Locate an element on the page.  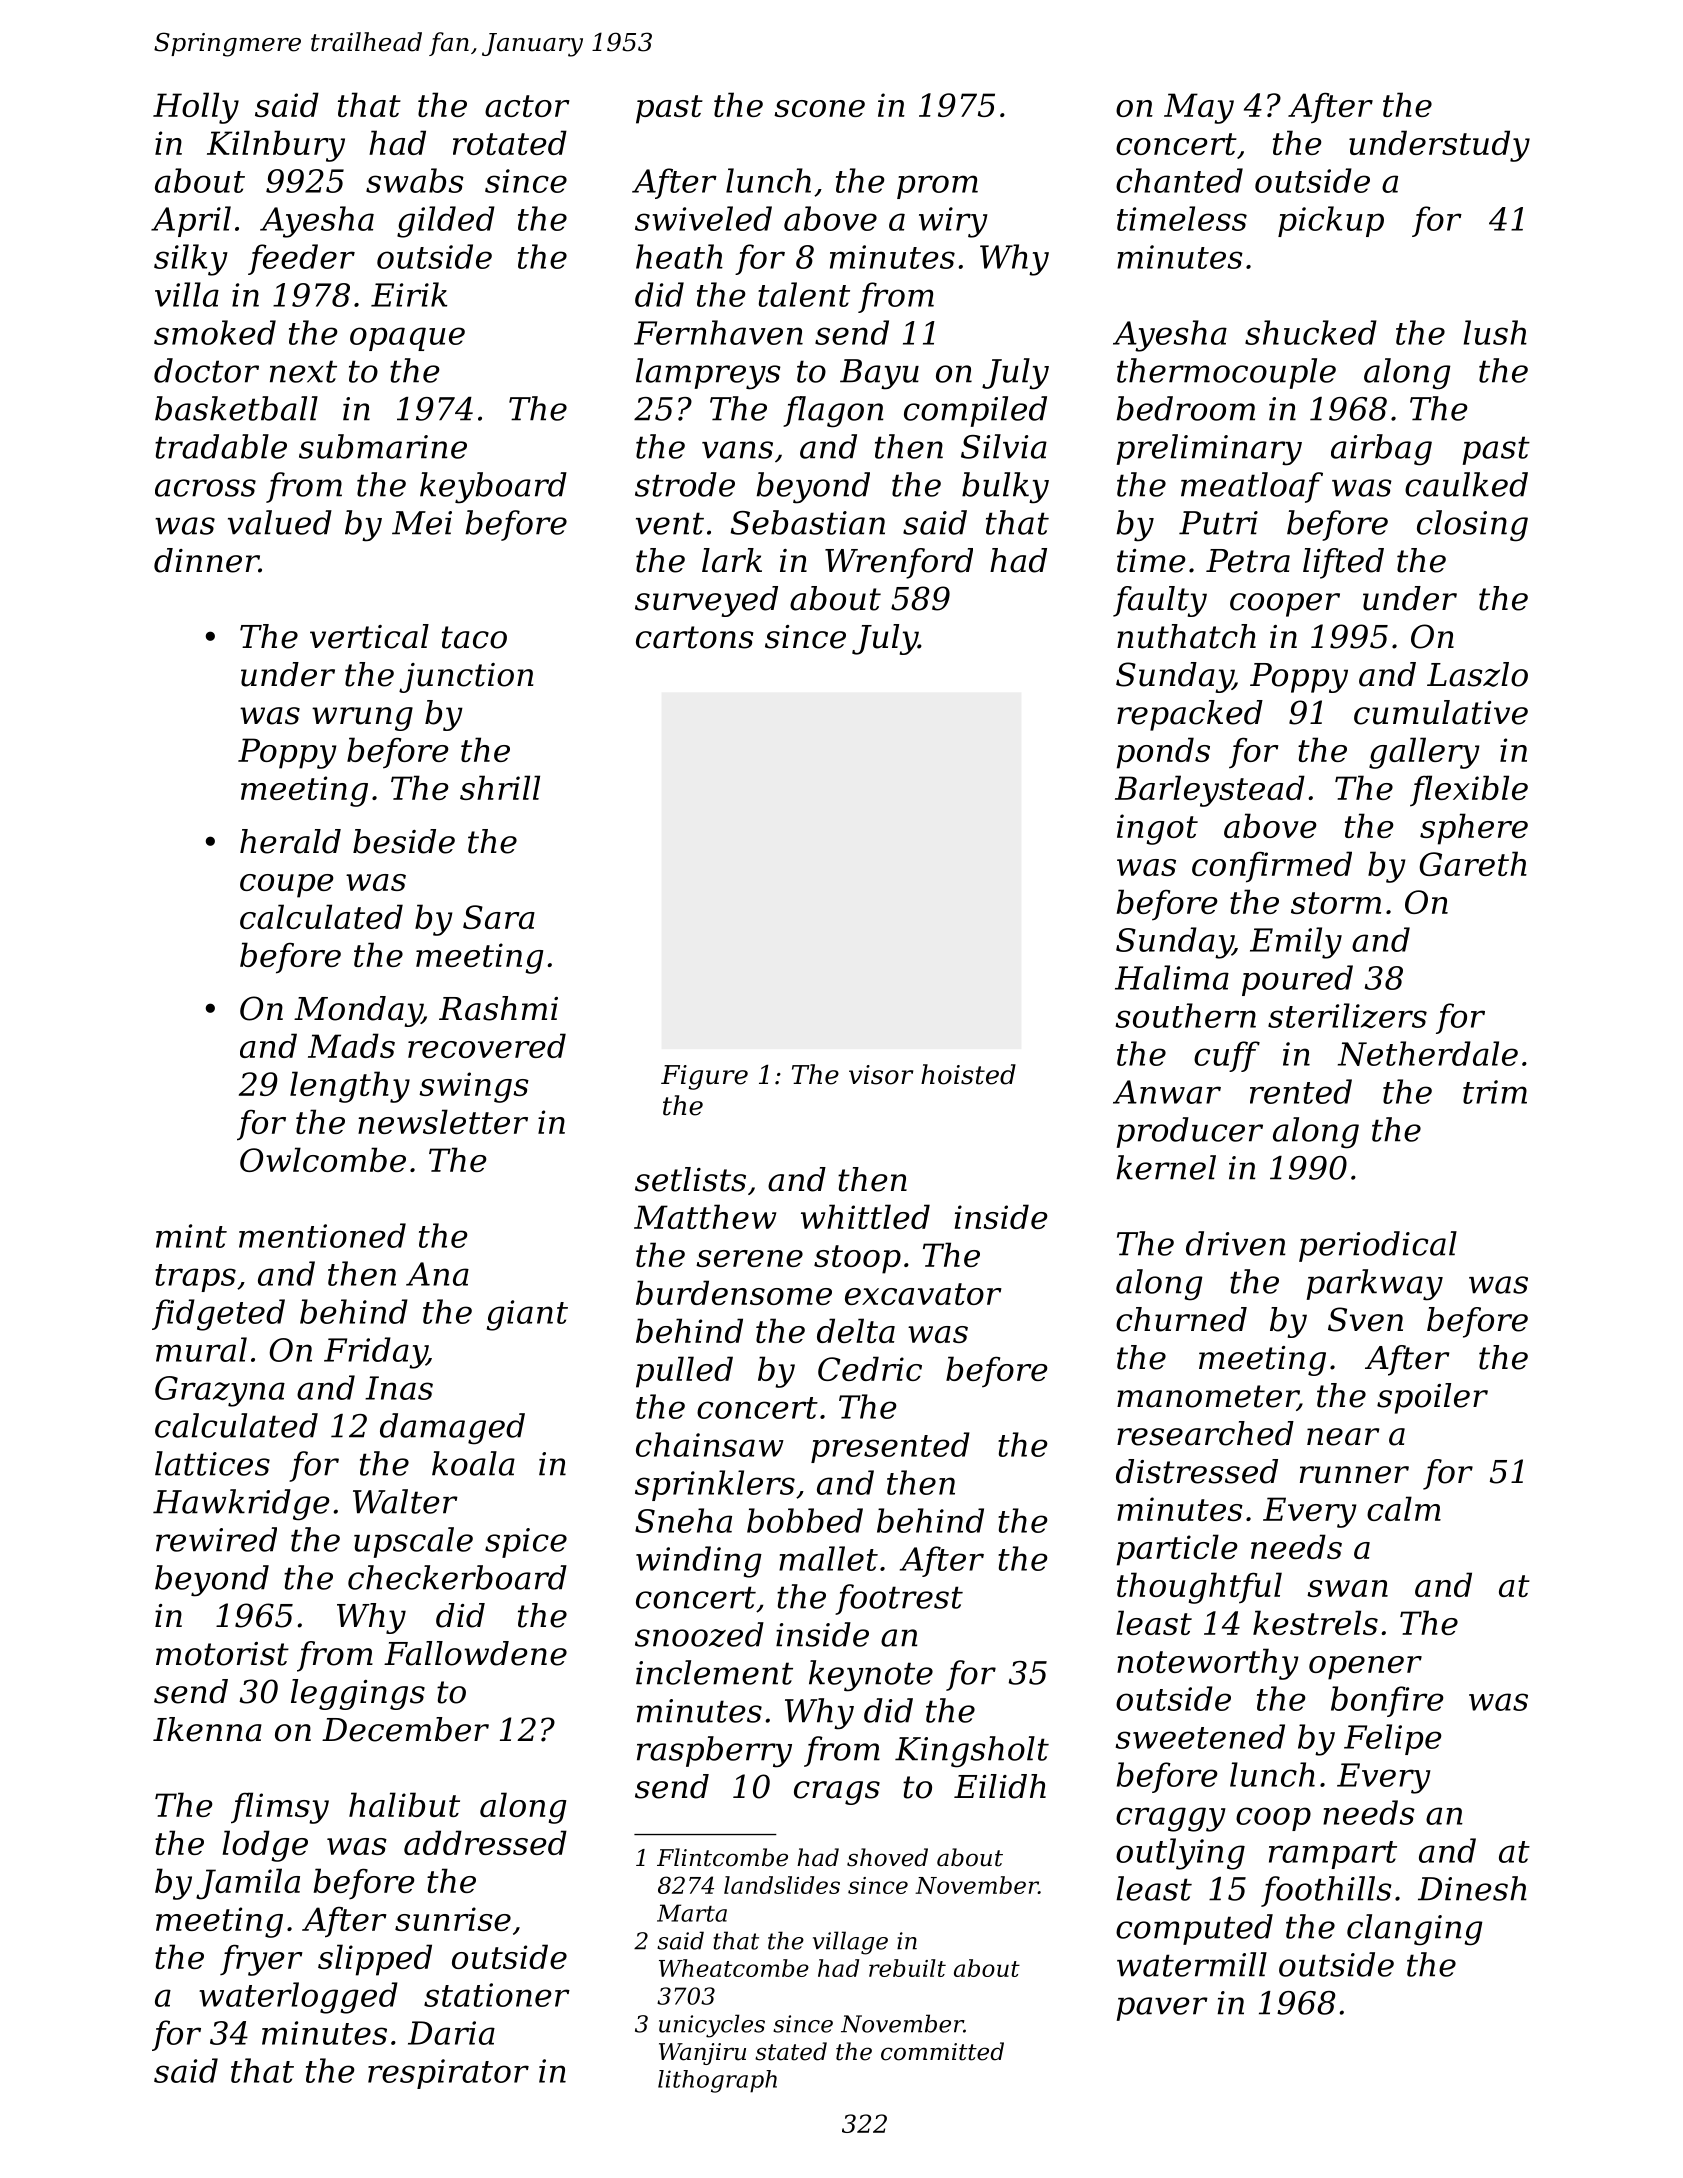
sweetened is located at coordinates (1200, 1736).
